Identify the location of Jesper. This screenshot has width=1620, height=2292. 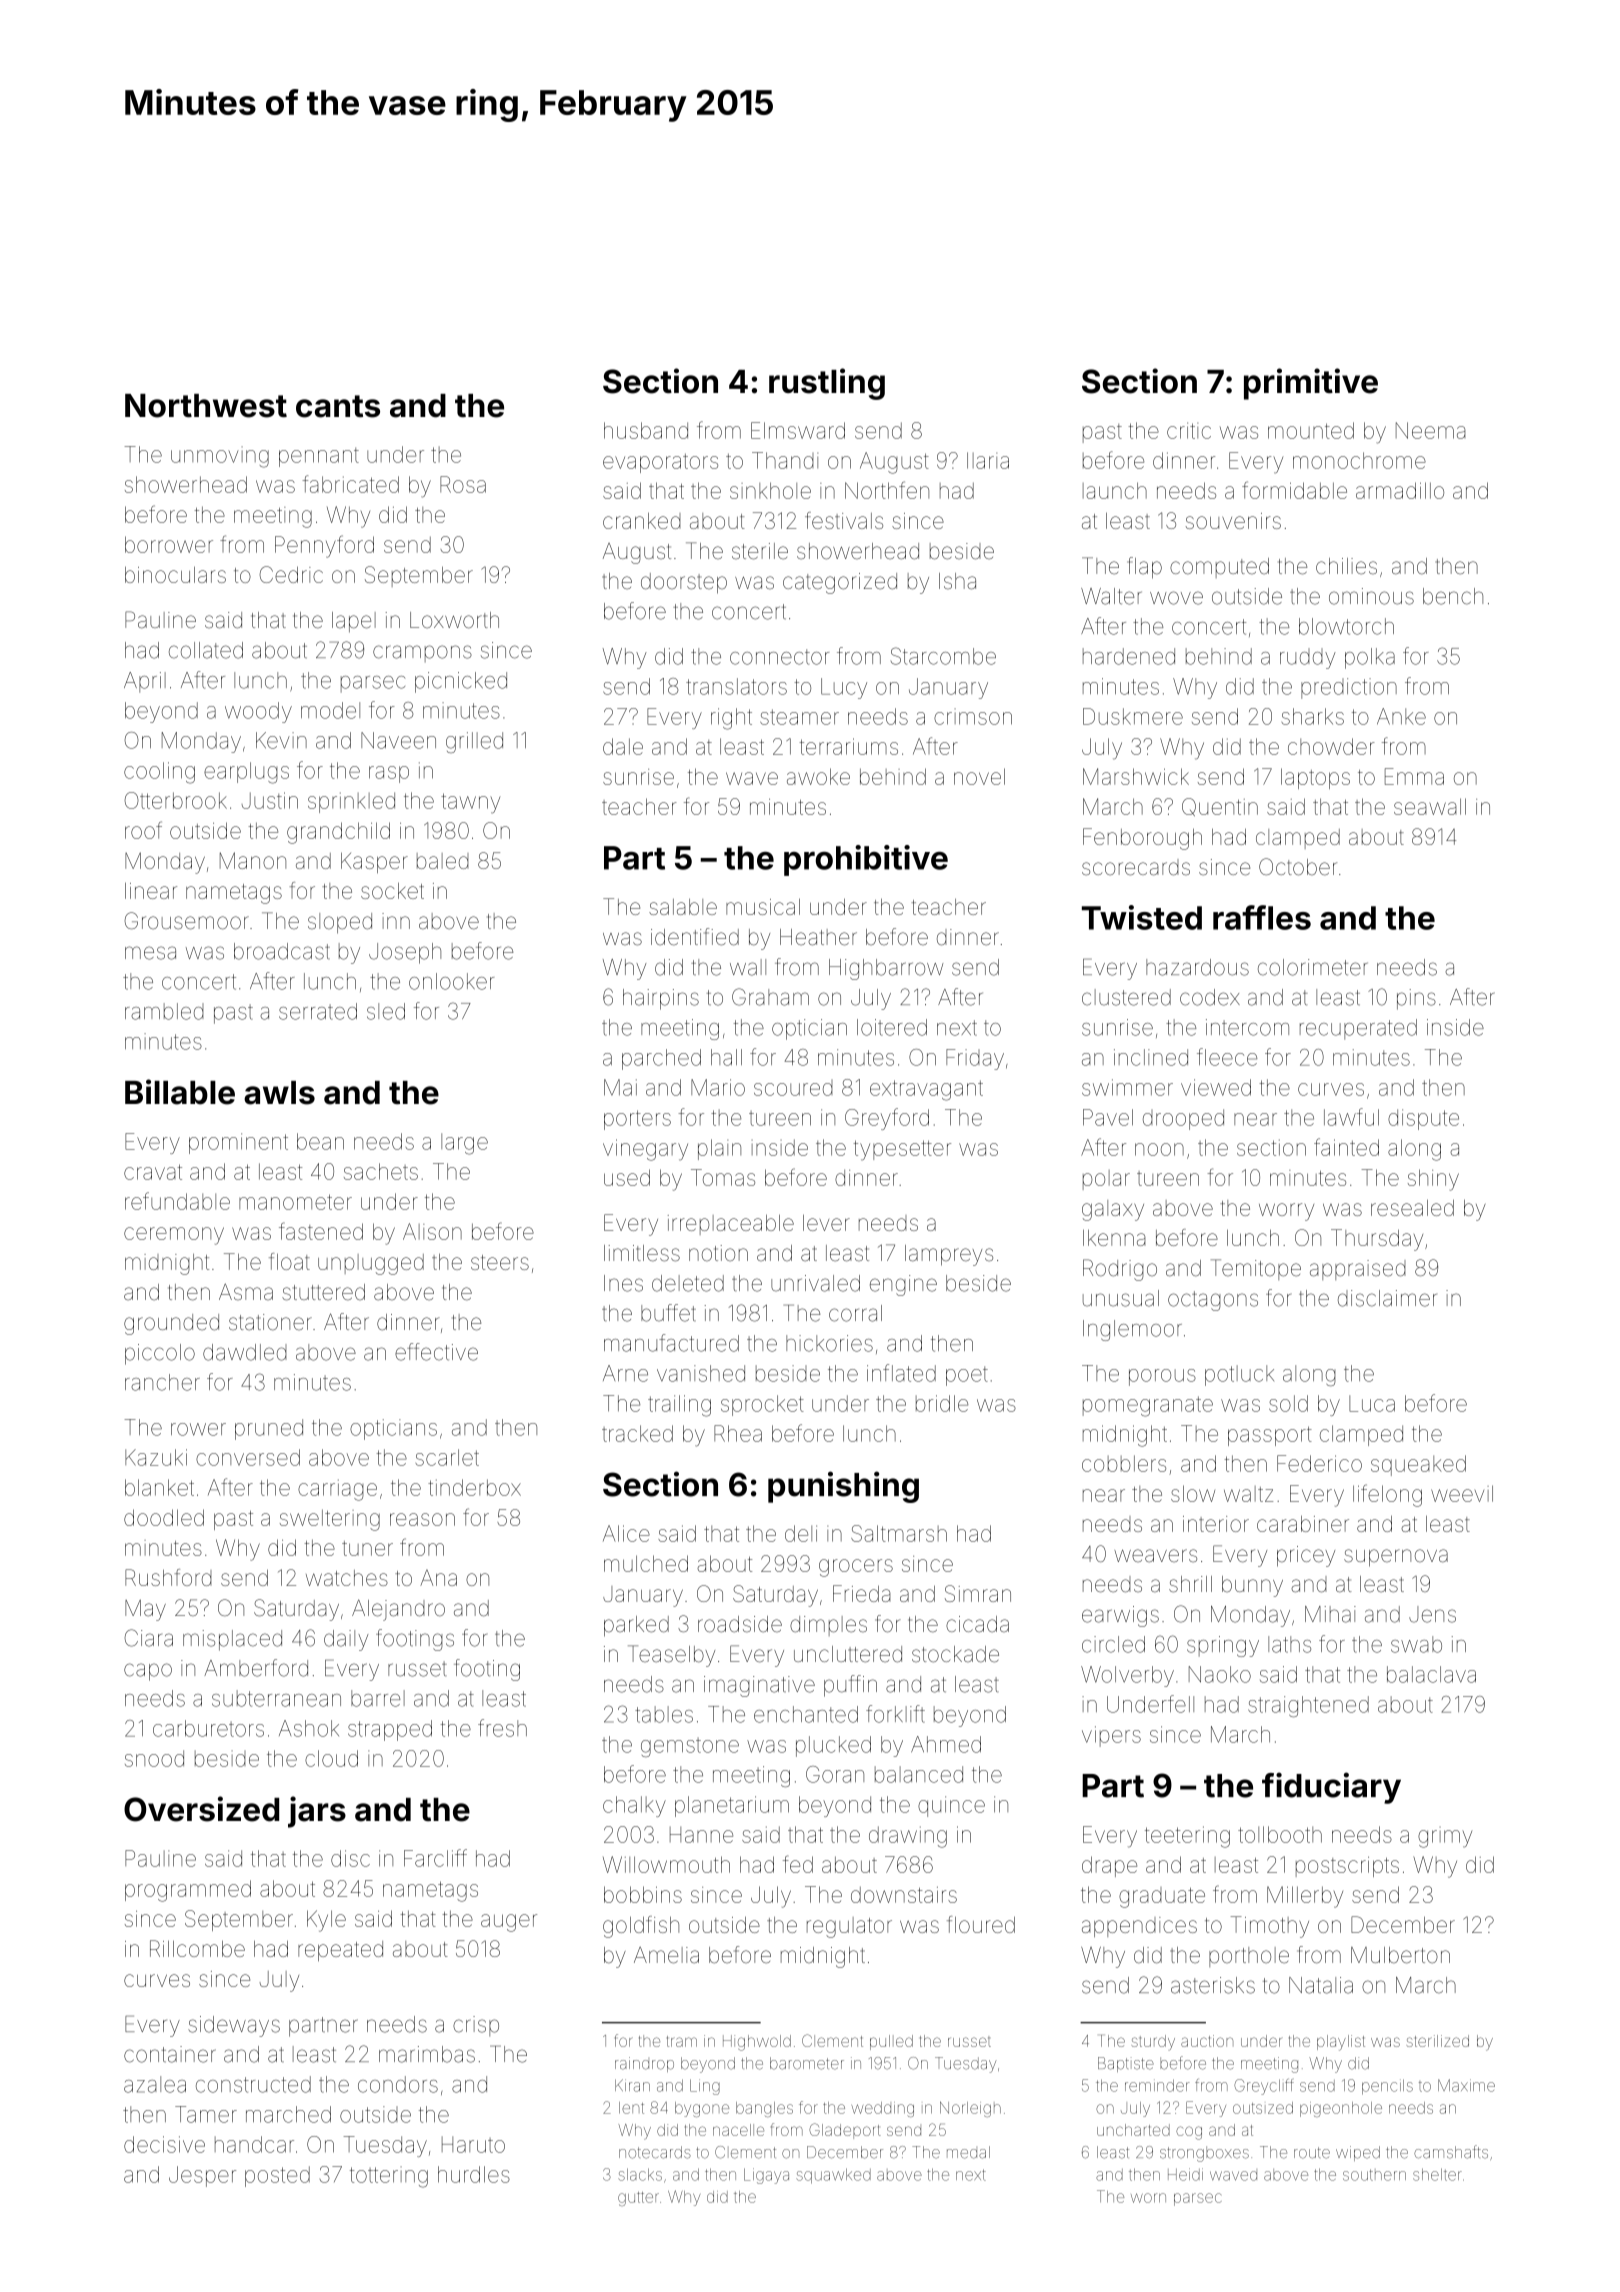
(202, 2176).
